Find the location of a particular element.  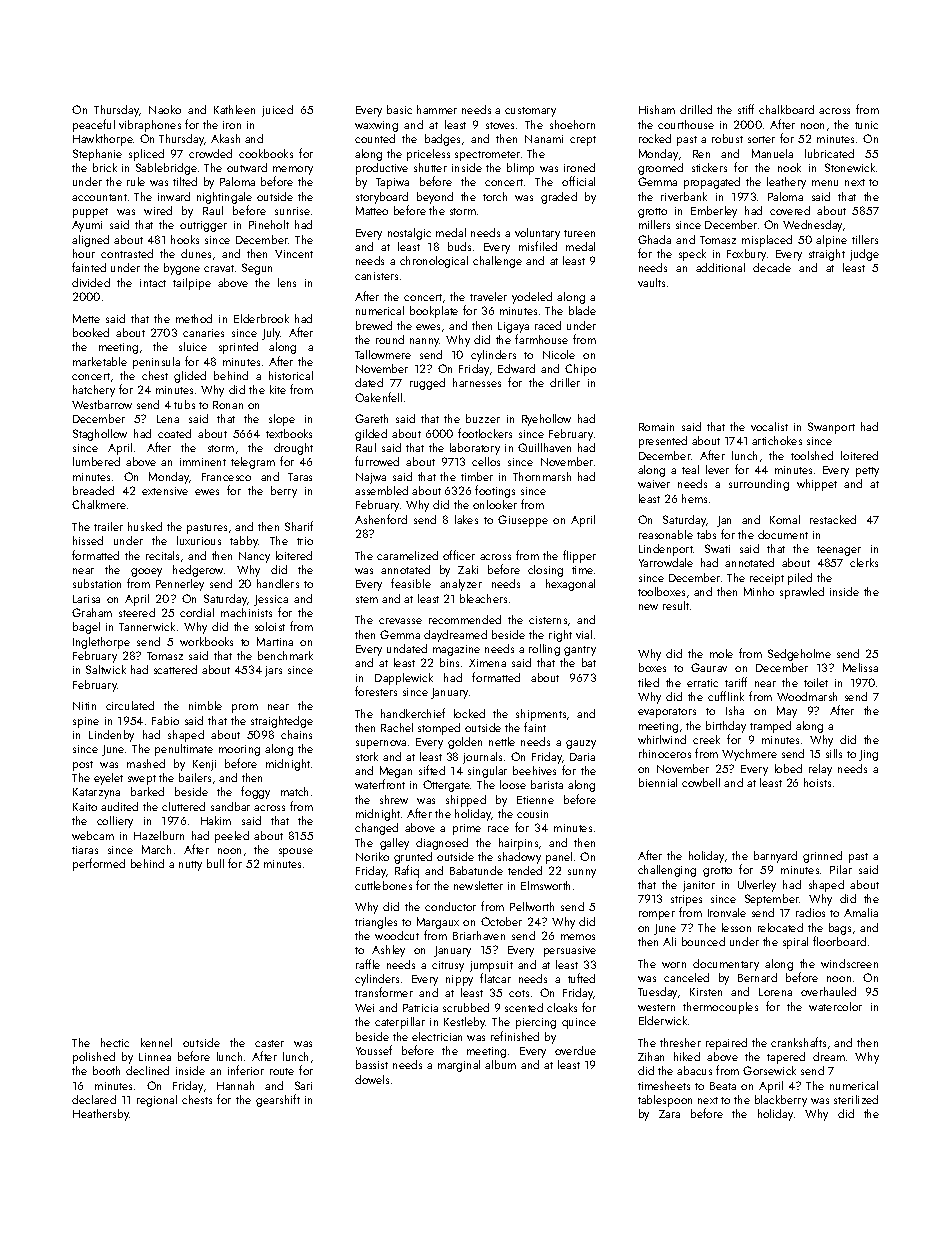

tureen is located at coordinates (579, 233).
